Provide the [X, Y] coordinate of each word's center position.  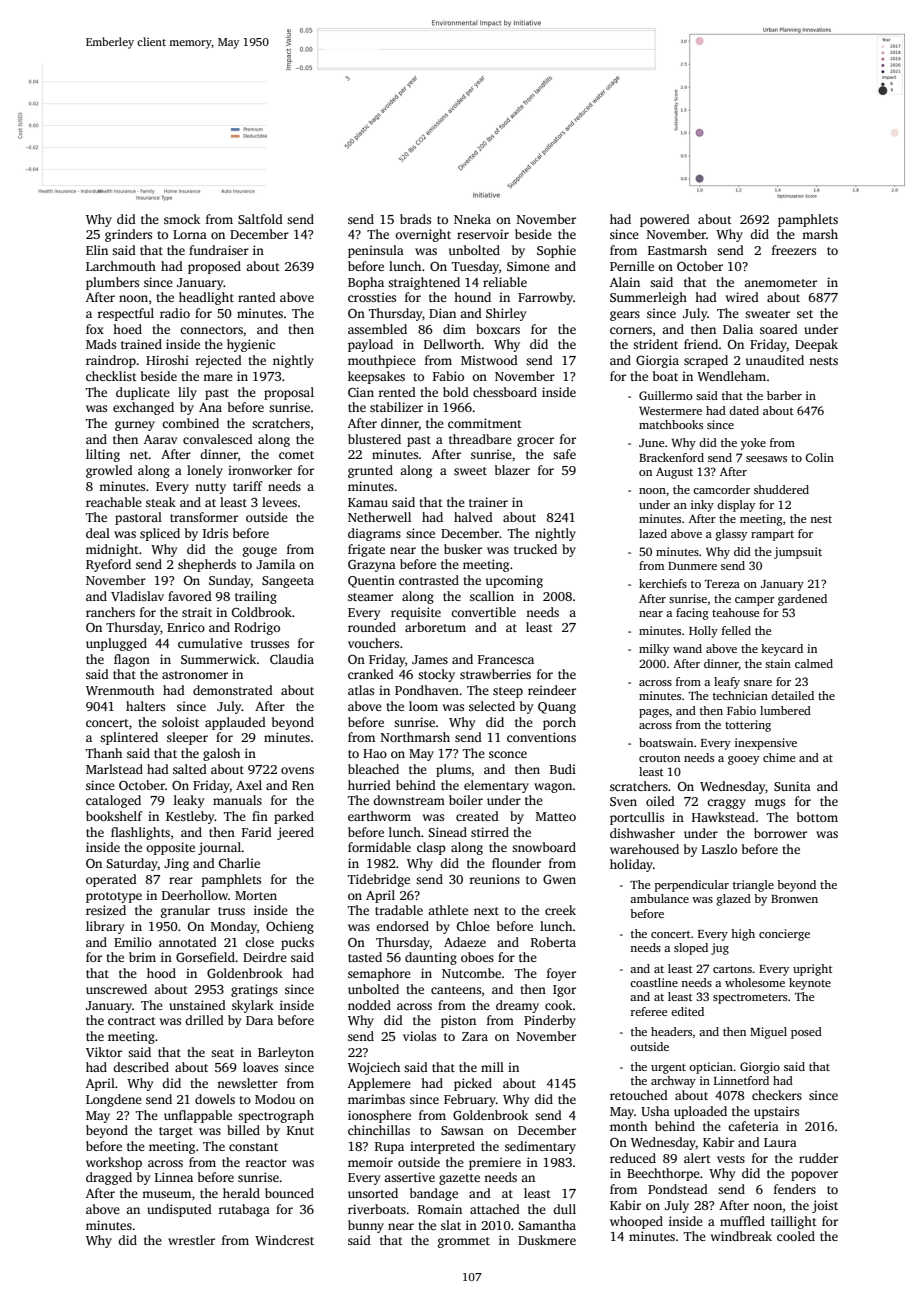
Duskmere [547, 1240]
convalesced [218, 439]
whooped [636, 1222]
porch [559, 723]
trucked [535, 549]
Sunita [792, 786]
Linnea [174, 1177]
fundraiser [219, 250]
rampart [772, 536]
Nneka [472, 219]
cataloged [113, 801]
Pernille [632, 266]
